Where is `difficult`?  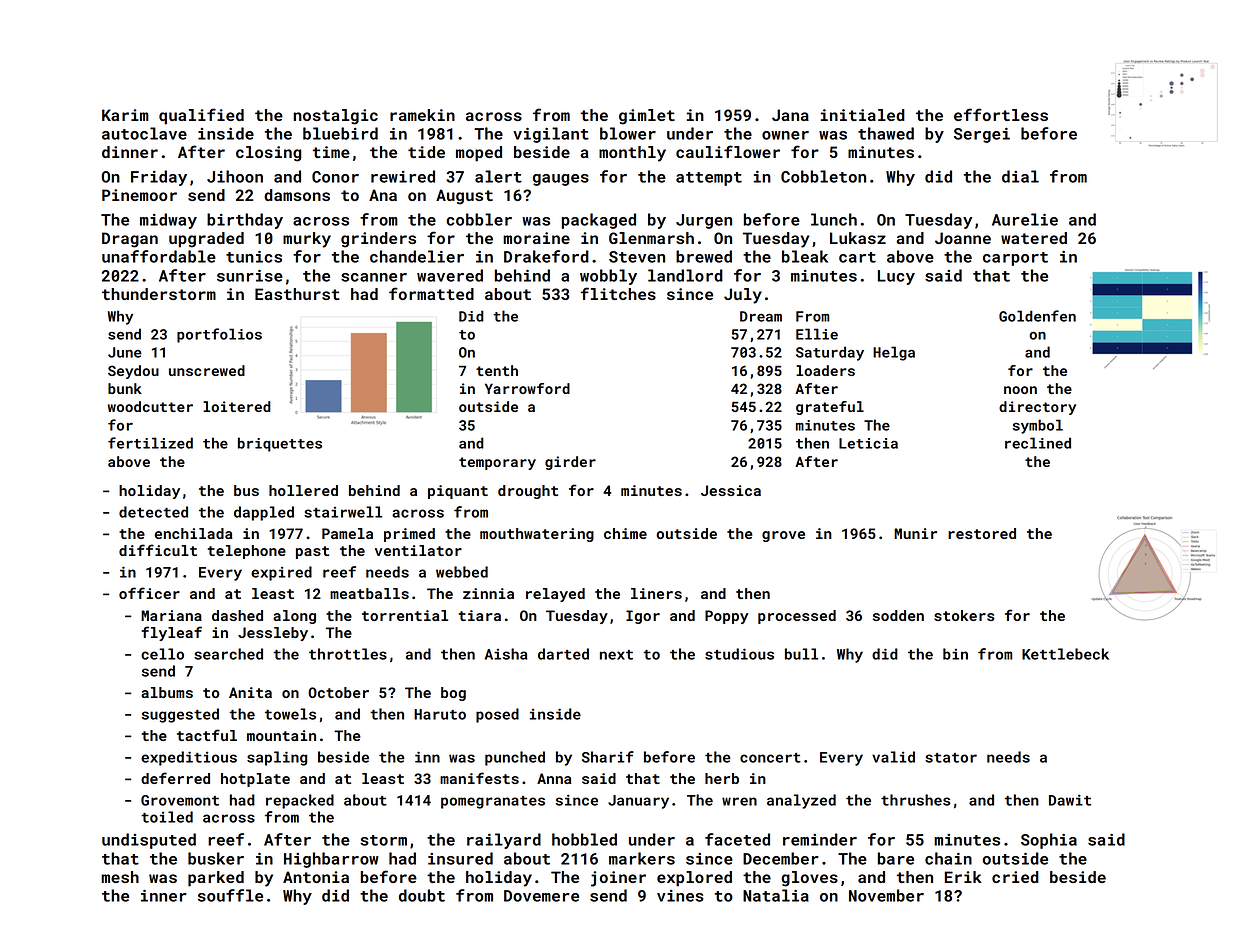 difficult is located at coordinates (158, 550).
